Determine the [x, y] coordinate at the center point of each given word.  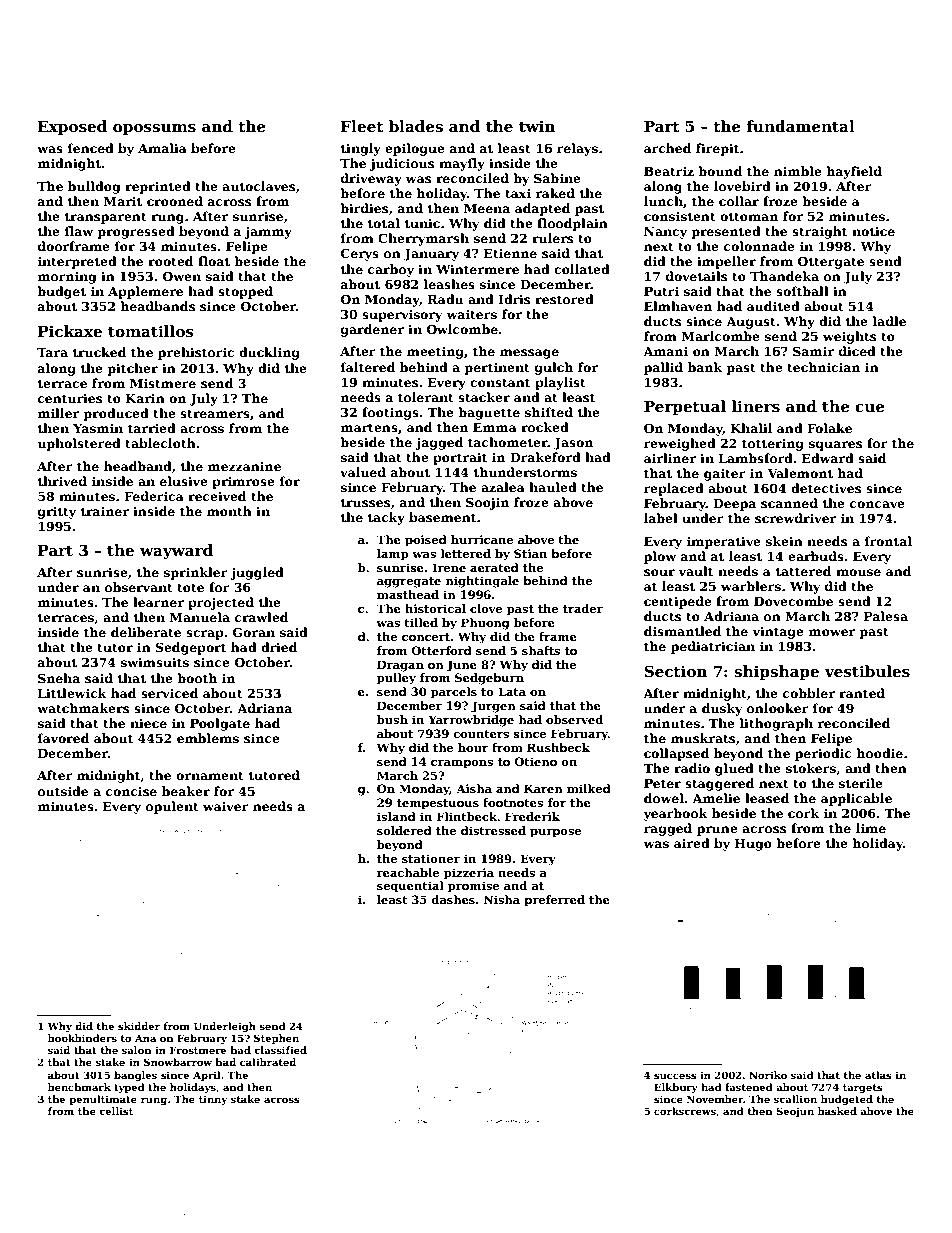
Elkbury [676, 1088]
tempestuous [438, 804]
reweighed [680, 444]
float [214, 261]
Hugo [753, 845]
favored [63, 738]
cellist [116, 1111]
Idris [514, 299]
